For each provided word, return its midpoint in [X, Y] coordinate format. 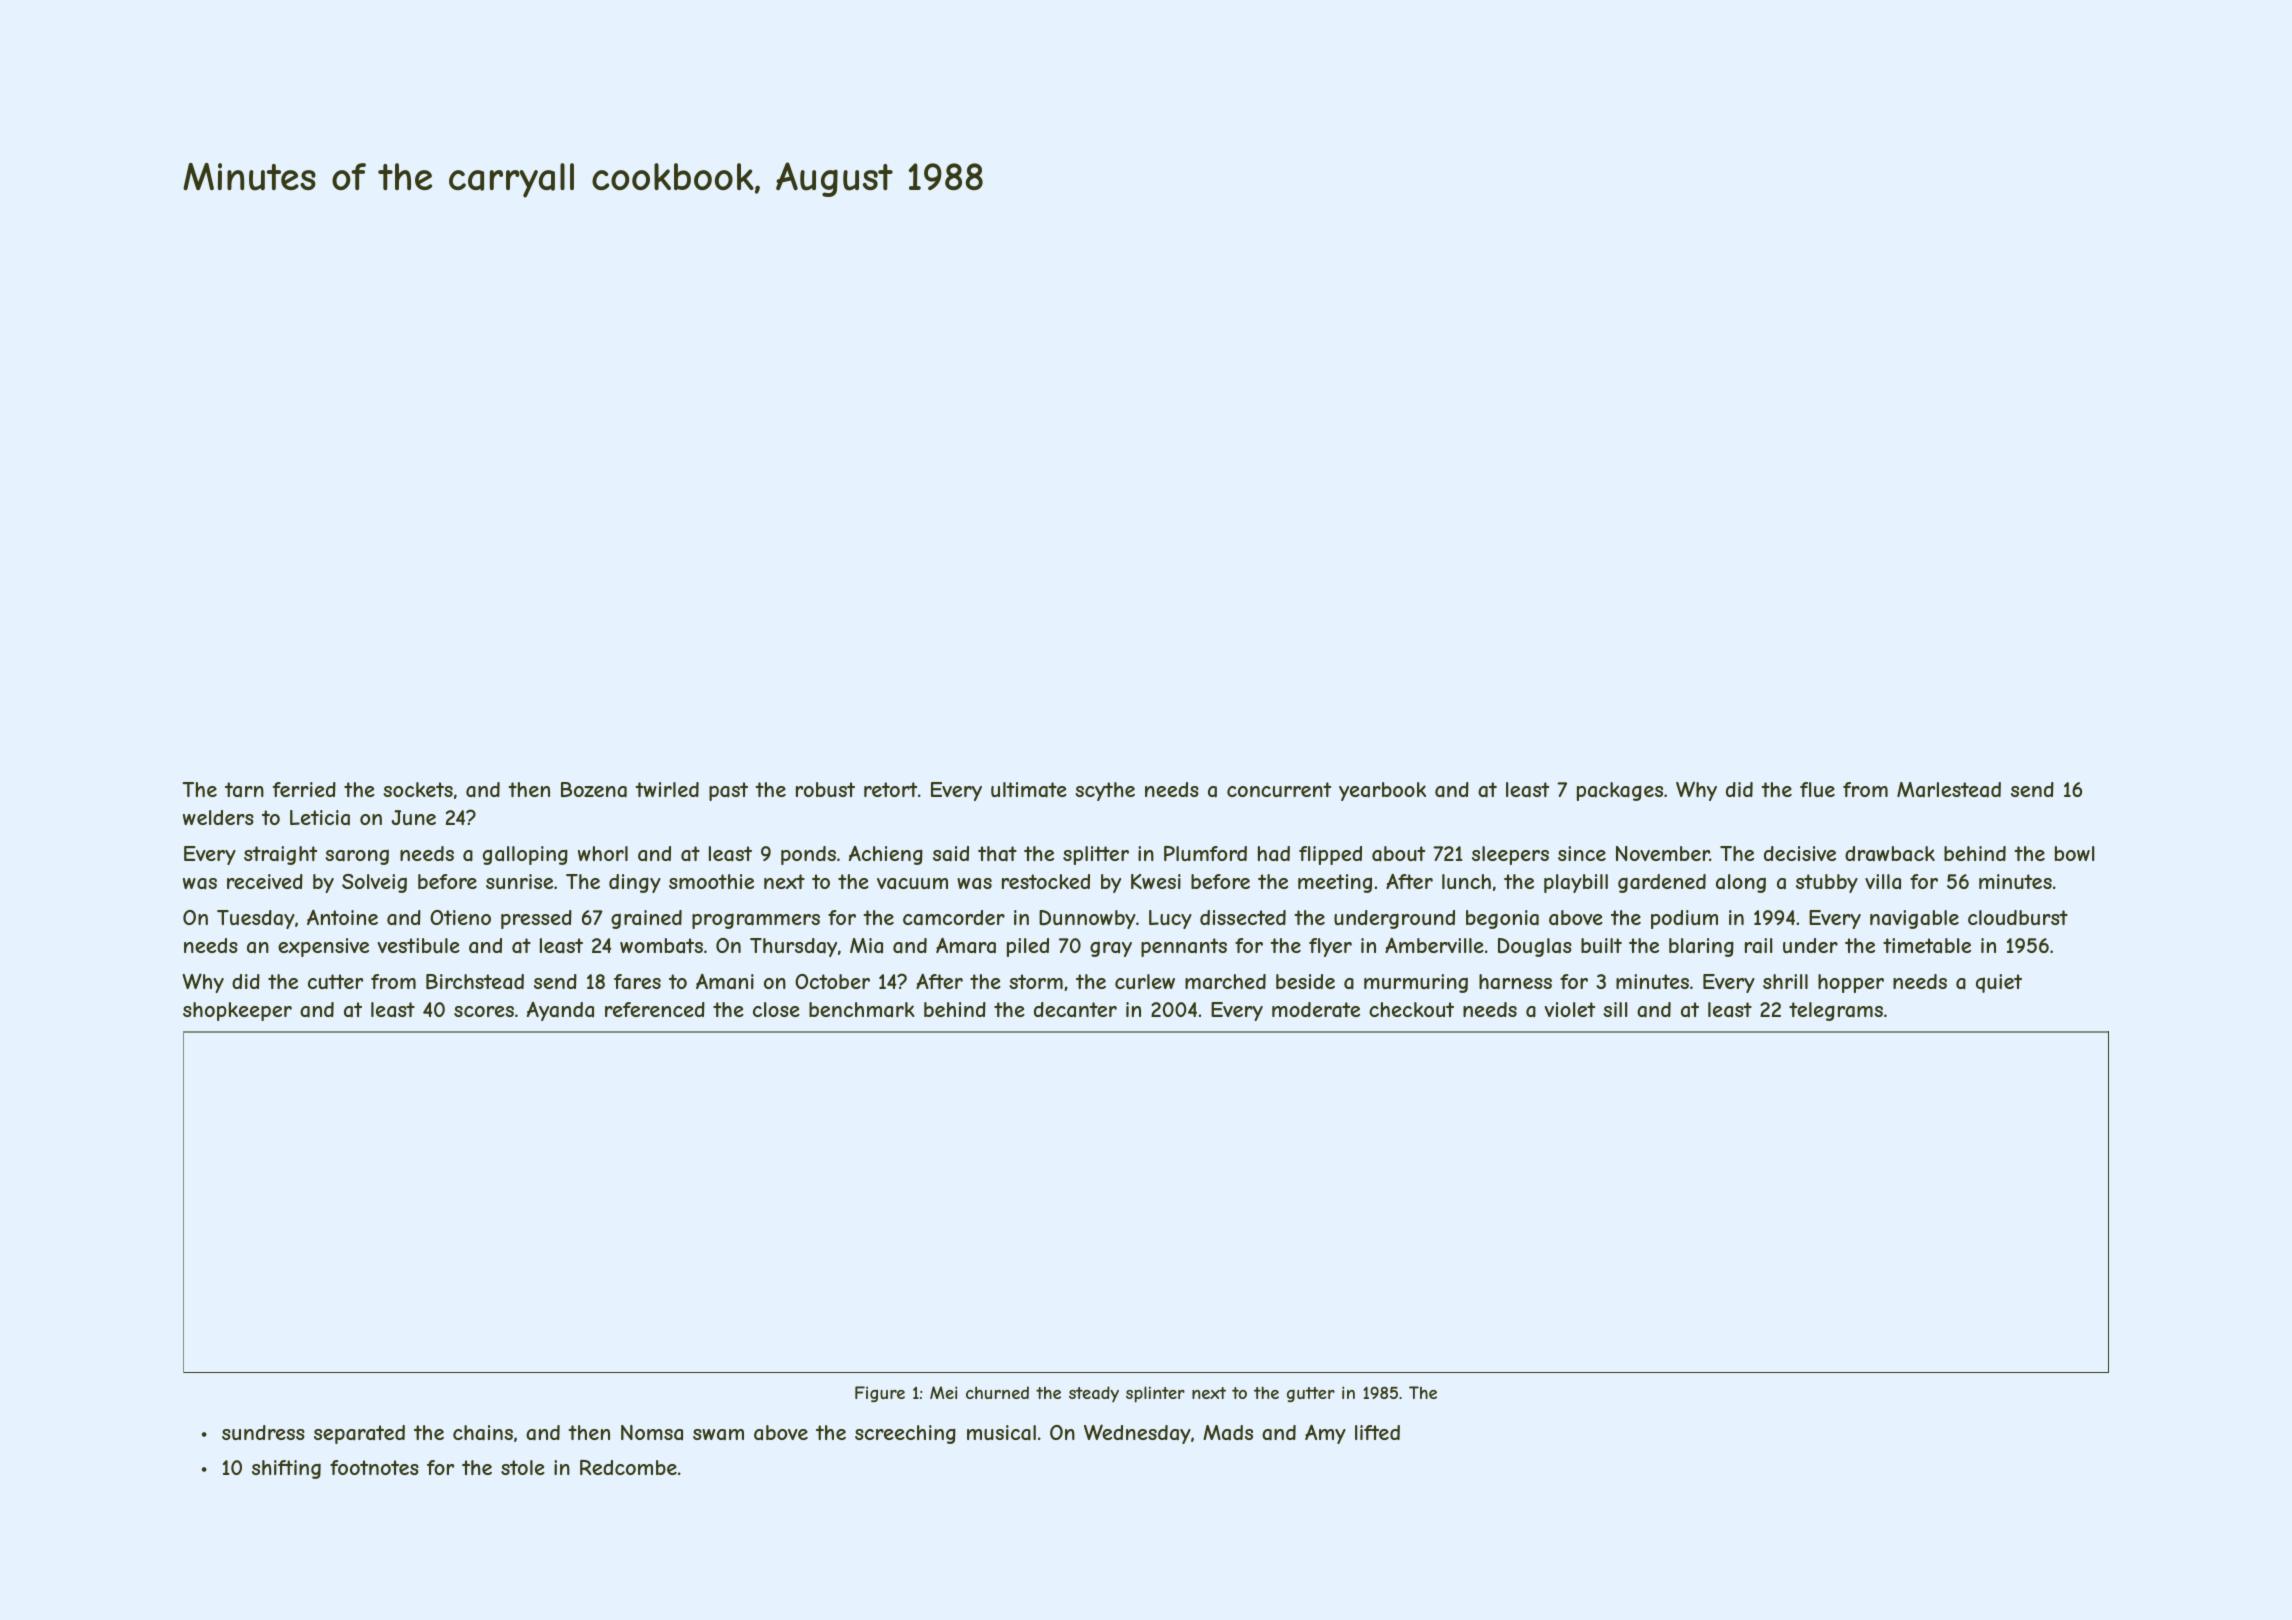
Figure [880, 1394]
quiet [1999, 983]
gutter [1311, 1394]
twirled [667, 789]
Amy [1325, 1434]
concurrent [1279, 789]
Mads [1228, 1433]
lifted [1377, 1432]
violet [1570, 1009]
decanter [1075, 1009]
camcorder [954, 918]
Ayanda [560, 1011]
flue [1817, 789]
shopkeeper [237, 1011]
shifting [286, 1469]
